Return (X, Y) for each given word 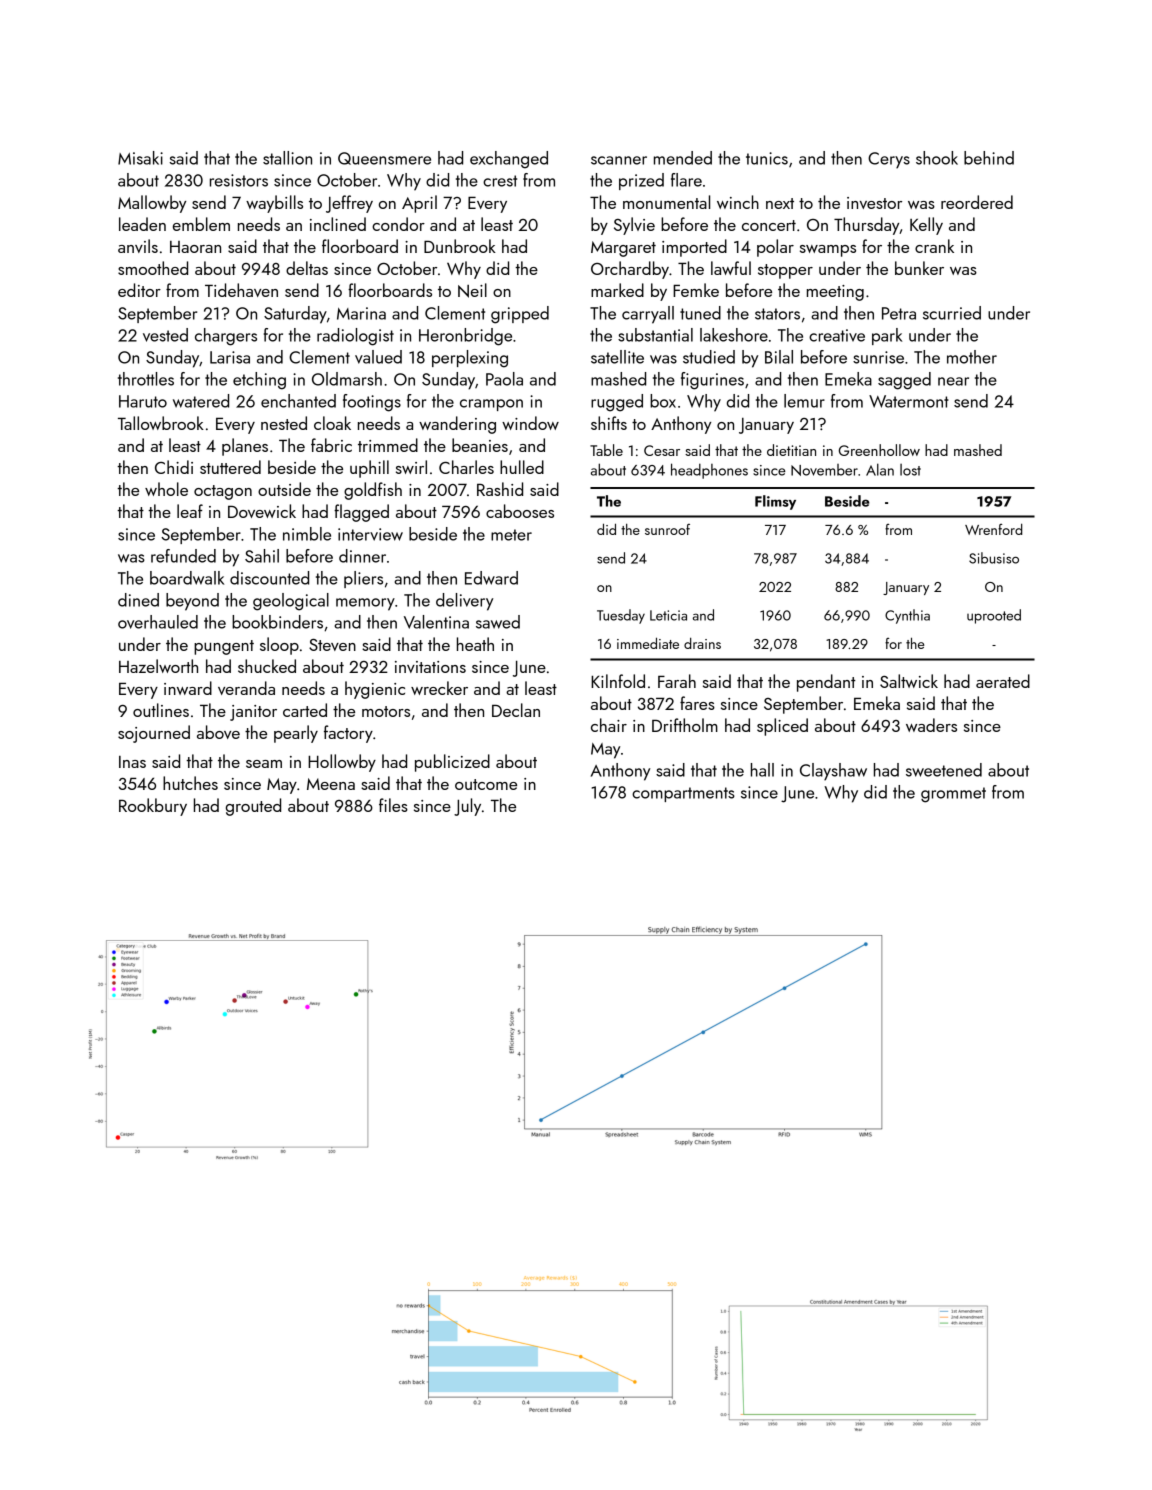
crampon (491, 405)
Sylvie (634, 226)
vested (165, 335)
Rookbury (153, 807)
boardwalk (187, 578)
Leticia (668, 615)
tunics (767, 158)
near (953, 381)
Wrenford (993, 529)
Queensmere (384, 158)
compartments (683, 794)
